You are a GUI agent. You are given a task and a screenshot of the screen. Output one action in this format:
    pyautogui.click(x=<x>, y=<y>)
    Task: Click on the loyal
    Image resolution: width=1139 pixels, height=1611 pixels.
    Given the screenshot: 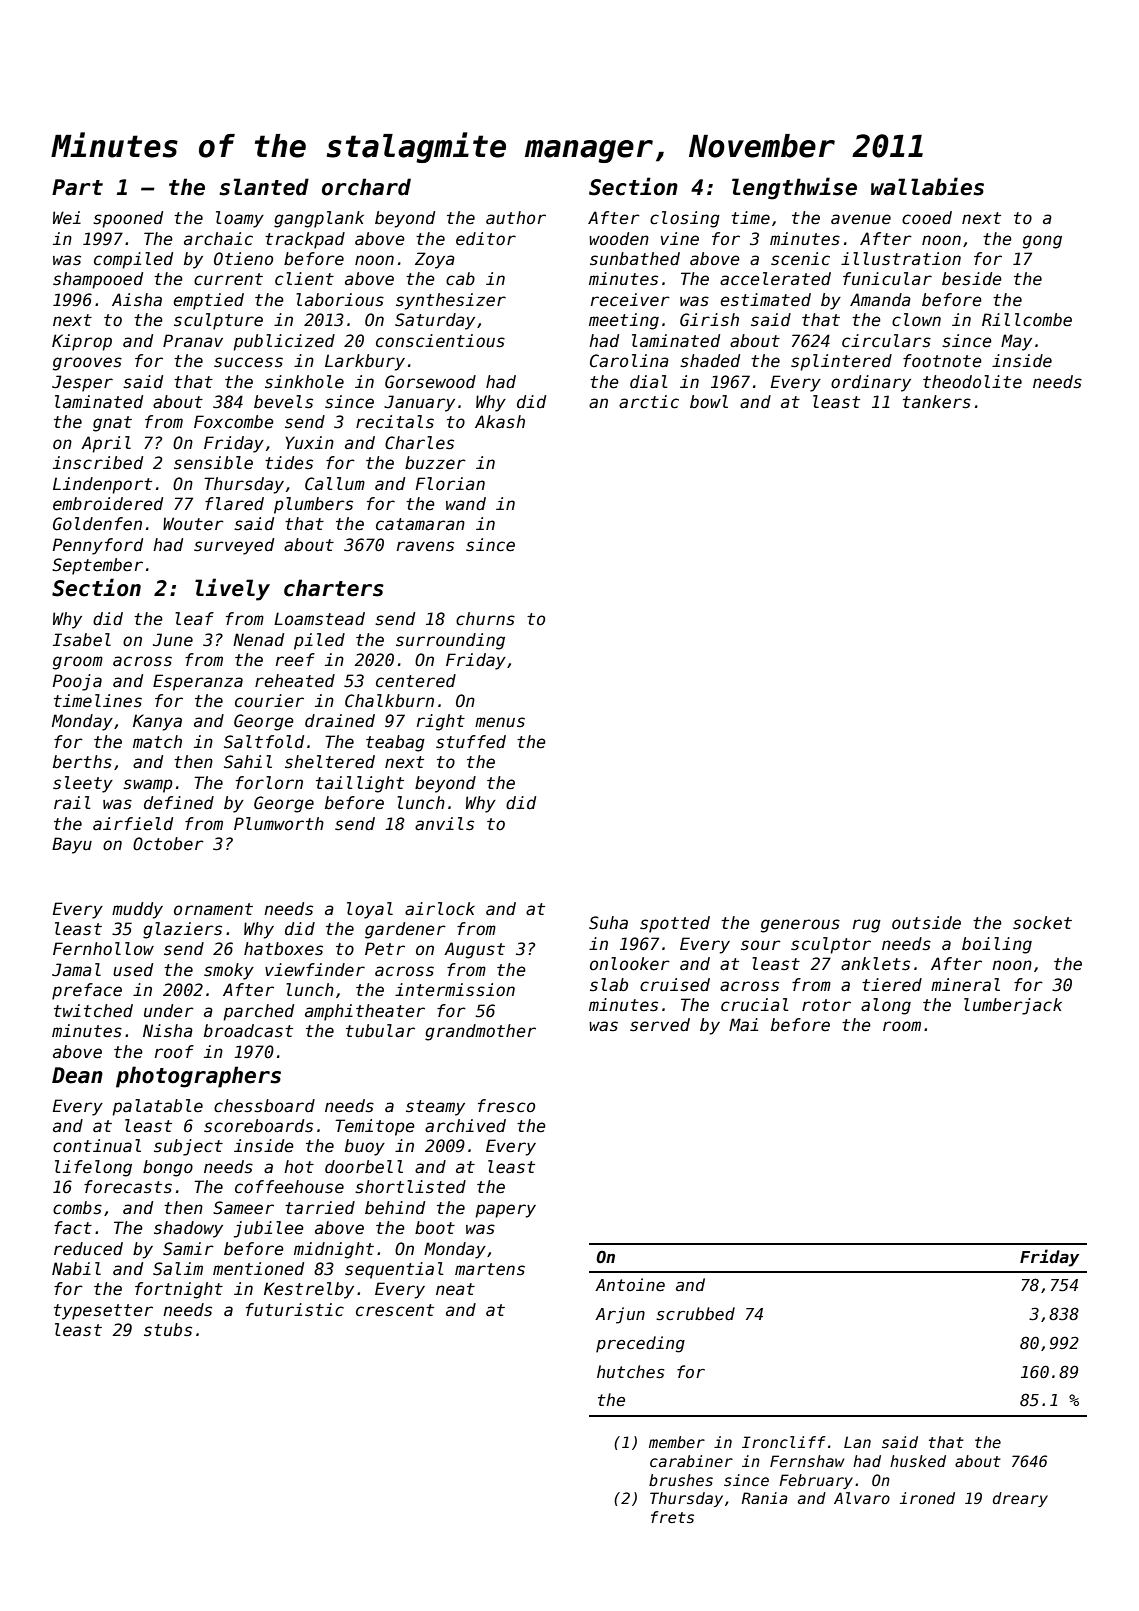 What is the action you would take?
    pyautogui.click(x=370, y=910)
